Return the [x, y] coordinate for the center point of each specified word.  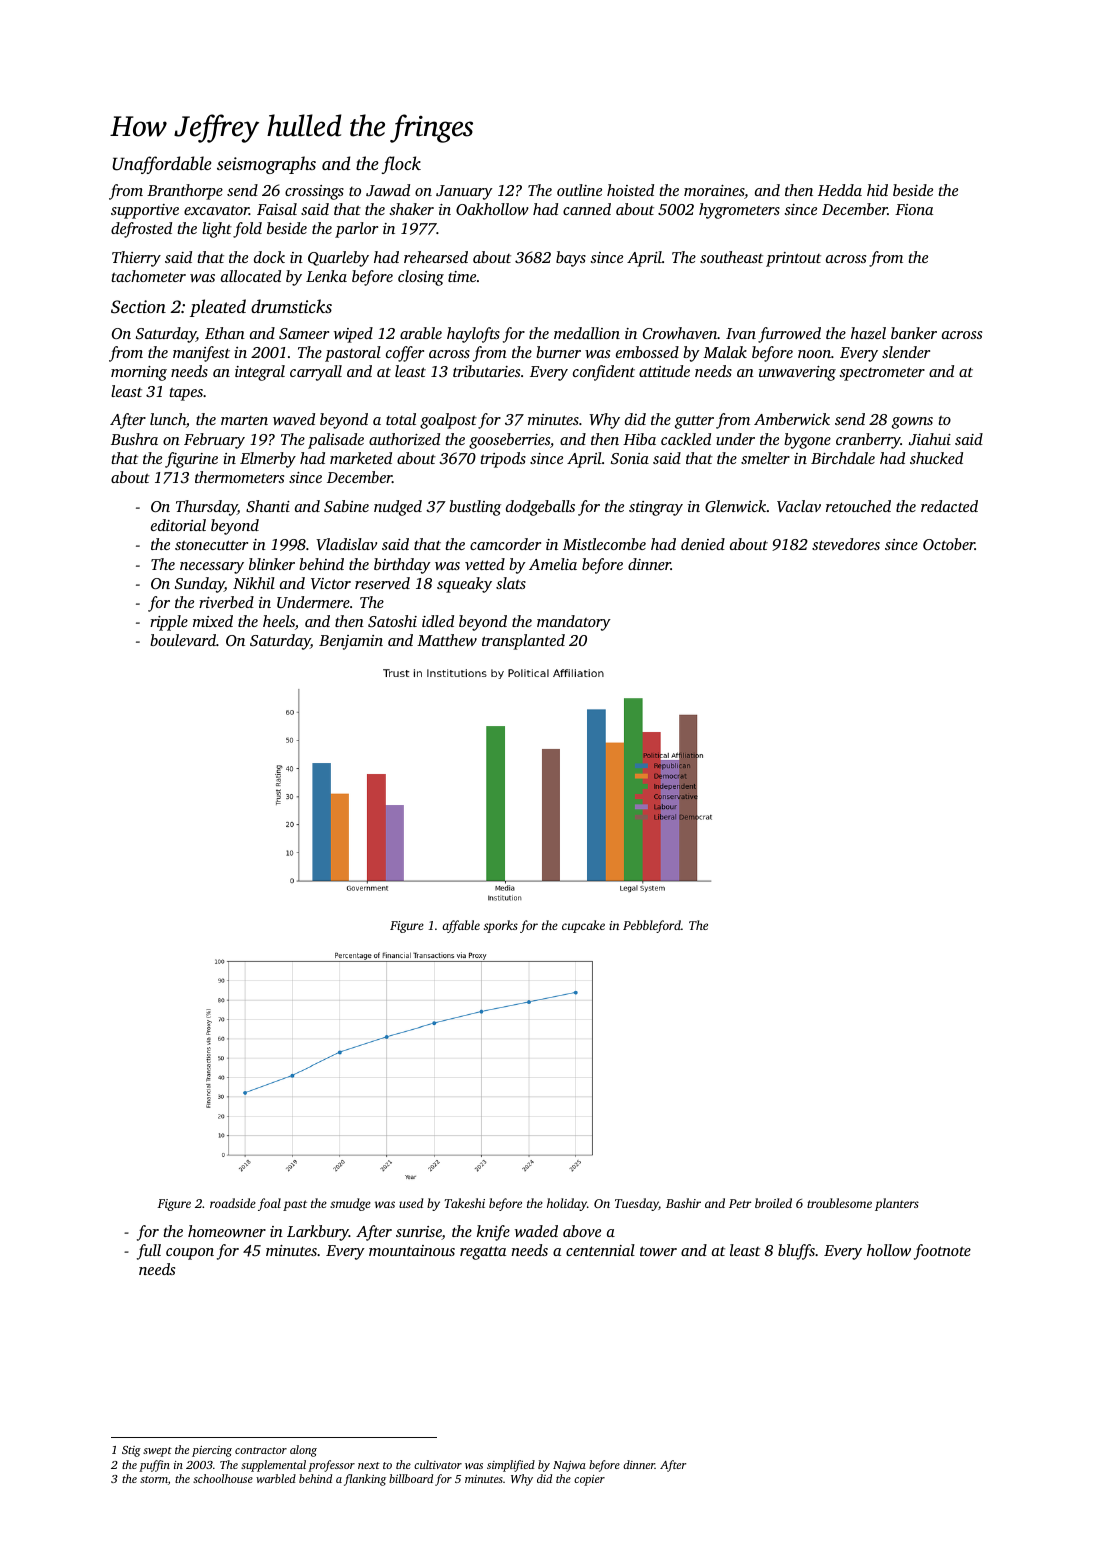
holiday [567, 1204]
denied [703, 544]
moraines [714, 192]
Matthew [447, 640]
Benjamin [351, 642]
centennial [600, 1250]
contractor [261, 1450]
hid [877, 190]
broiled [773, 1203]
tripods [503, 460]
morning [139, 373]
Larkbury [318, 1233]
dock [269, 257]
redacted [949, 506]
